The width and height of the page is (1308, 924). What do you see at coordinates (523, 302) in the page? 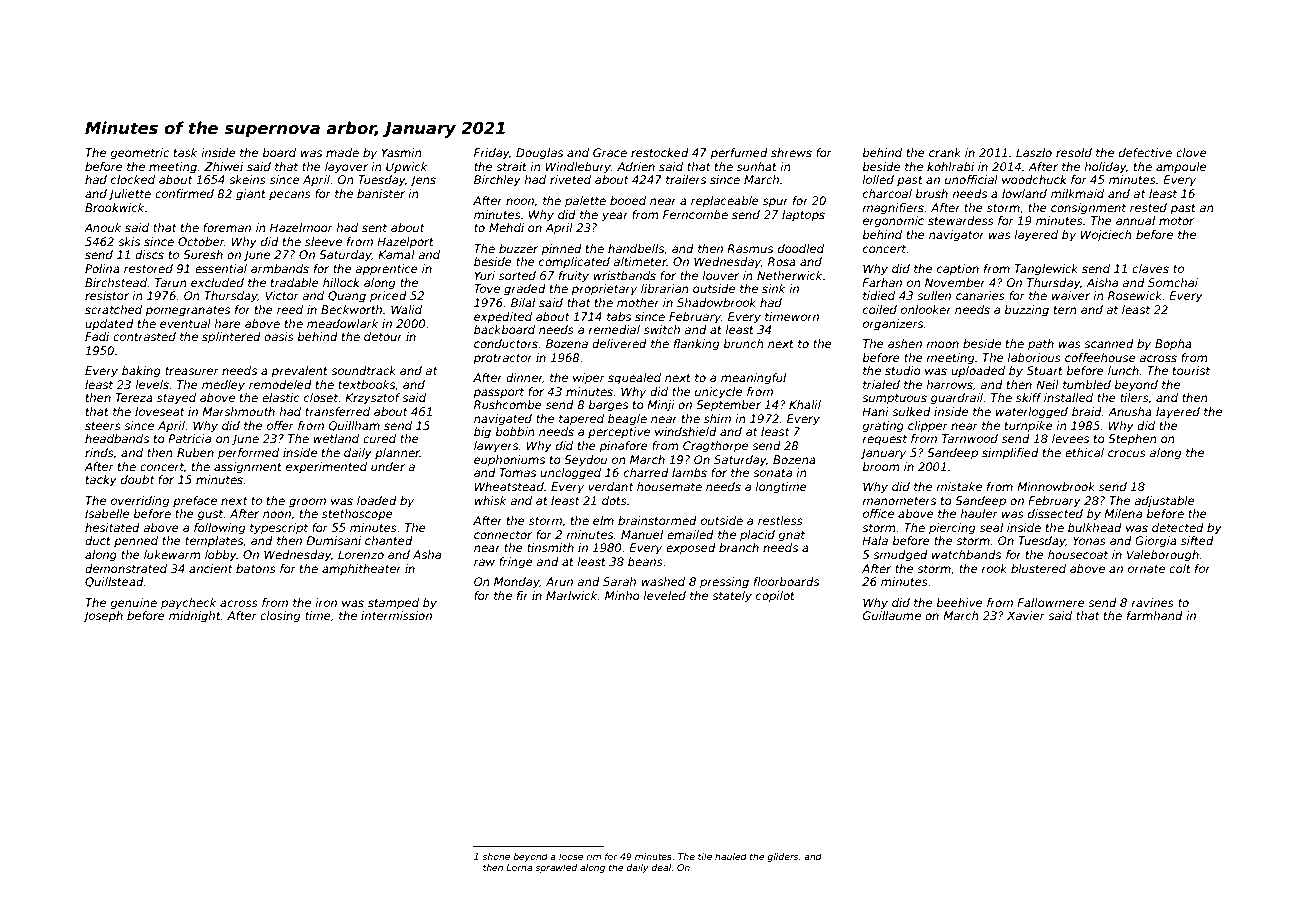
I see `Bilal` at bounding box center [523, 302].
